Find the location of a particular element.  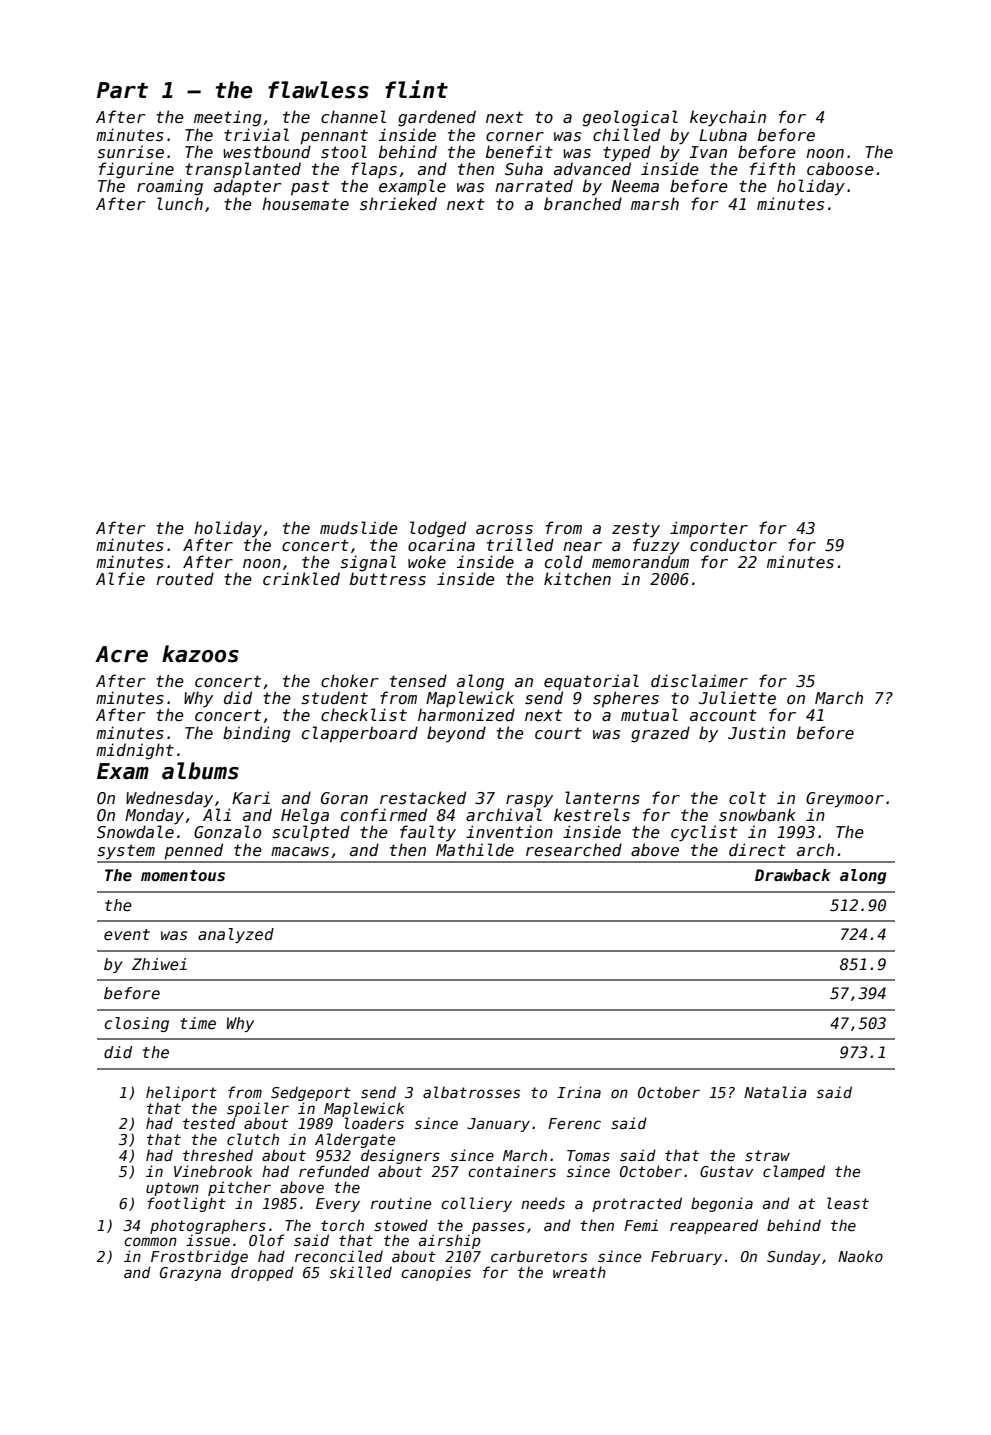

Natalia is located at coordinates (775, 1092).
